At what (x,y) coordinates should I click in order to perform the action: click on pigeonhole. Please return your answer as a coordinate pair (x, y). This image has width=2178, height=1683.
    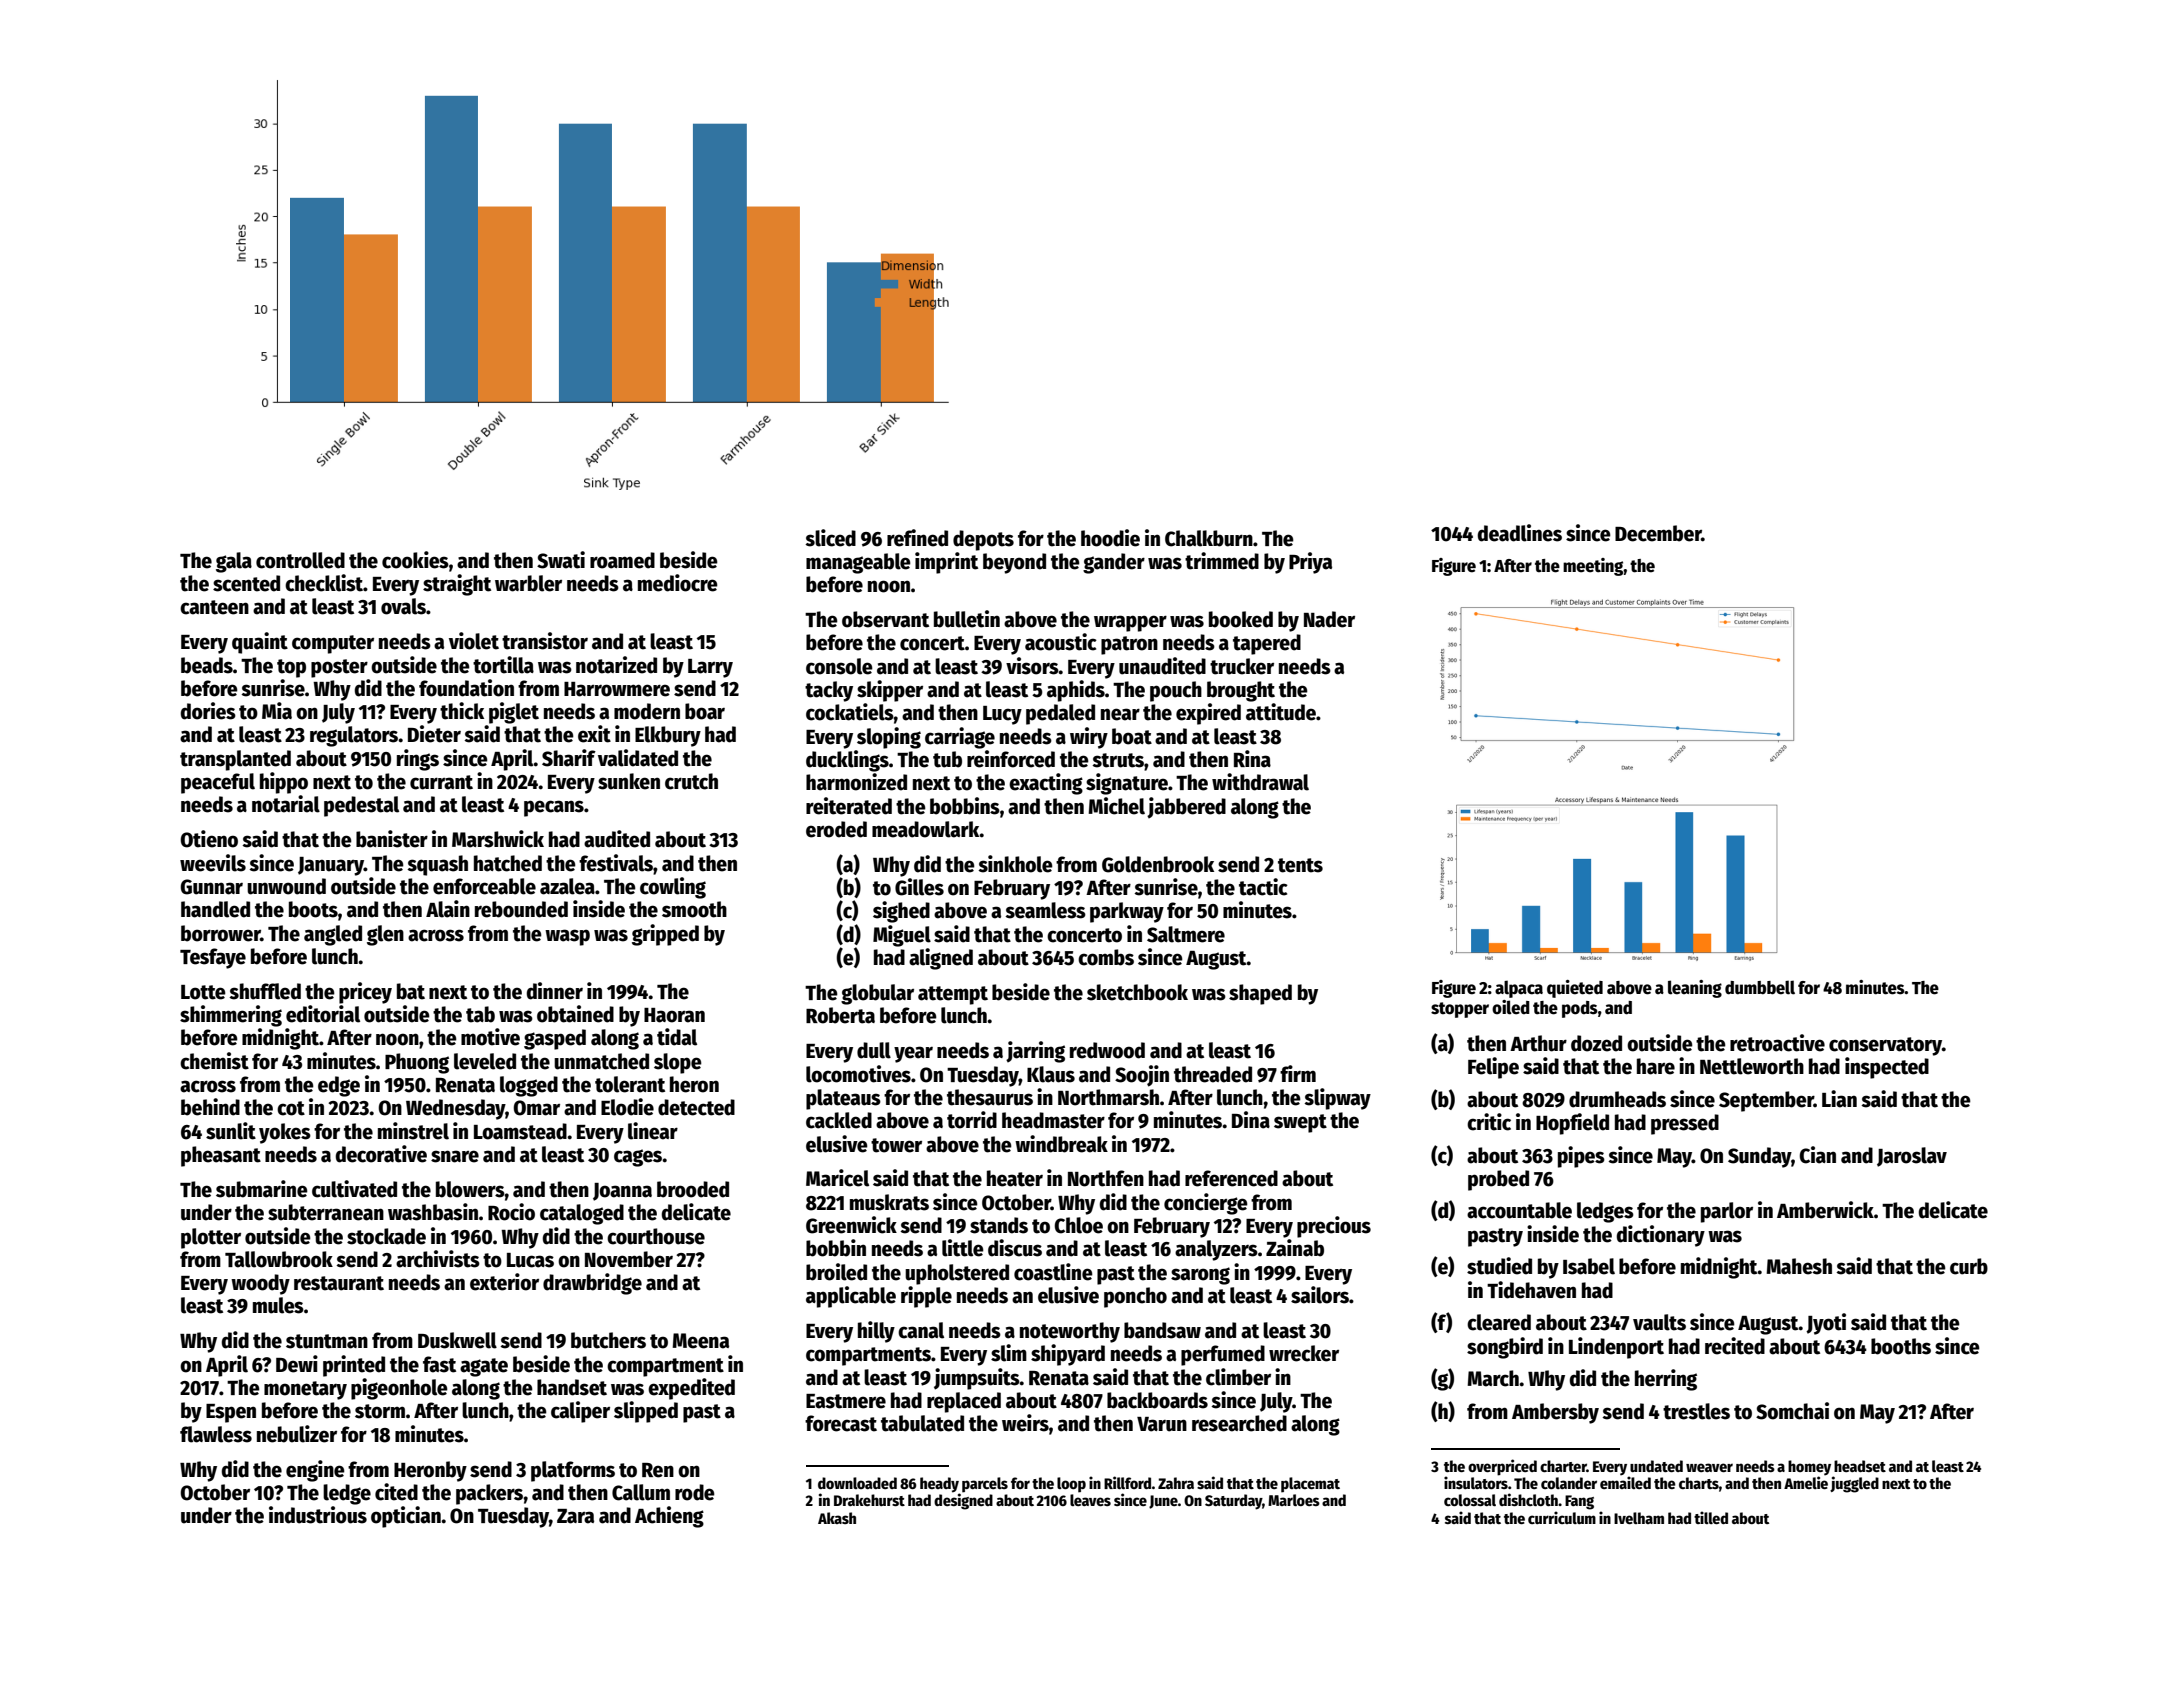
    Looking at the image, I should click on (399, 1389).
